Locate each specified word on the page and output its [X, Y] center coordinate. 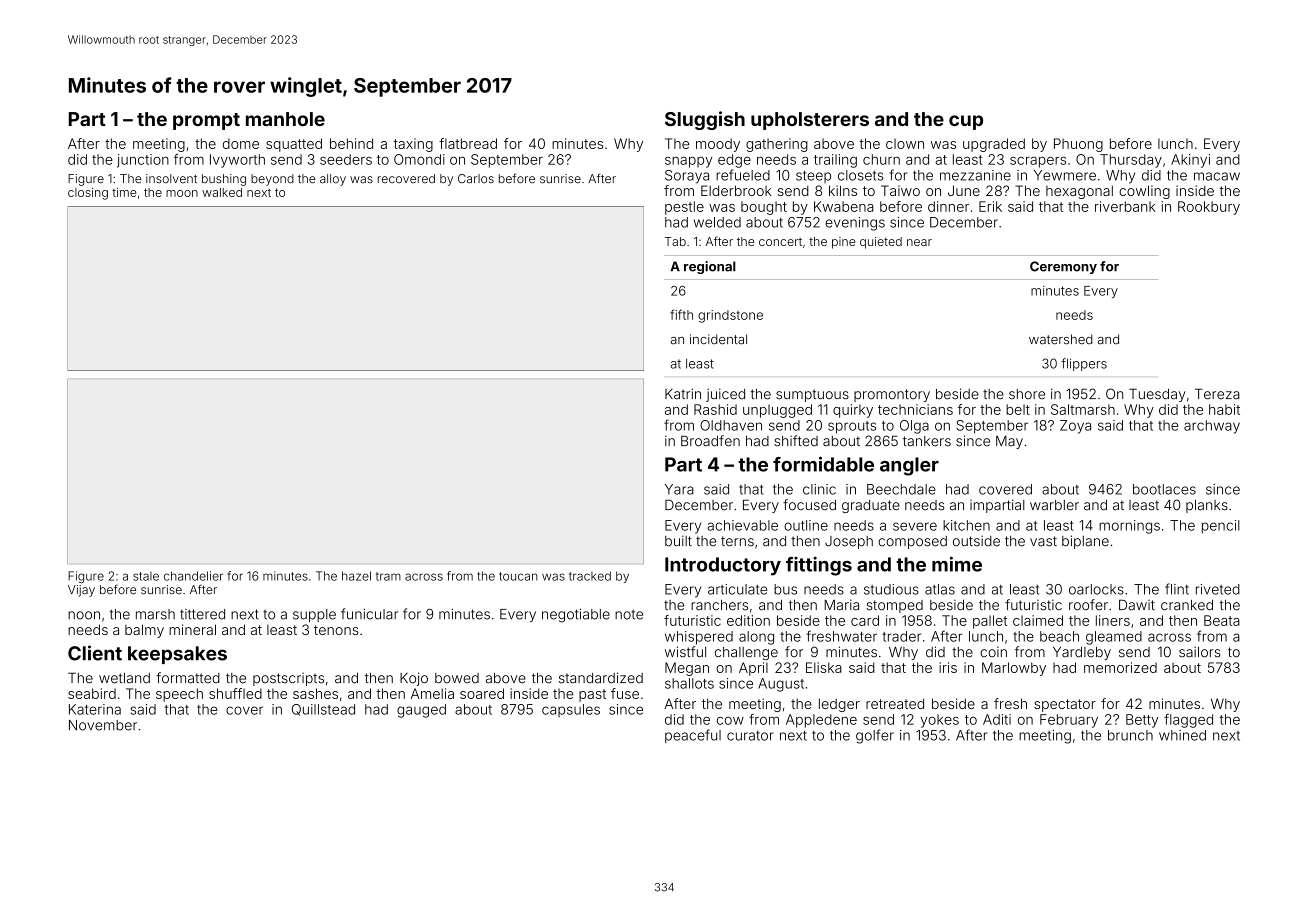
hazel [356, 576]
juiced [725, 395]
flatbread [468, 143]
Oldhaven [731, 425]
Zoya [1075, 427]
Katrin [683, 394]
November [103, 725]
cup [966, 122]
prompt [206, 121]
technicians [915, 409]
